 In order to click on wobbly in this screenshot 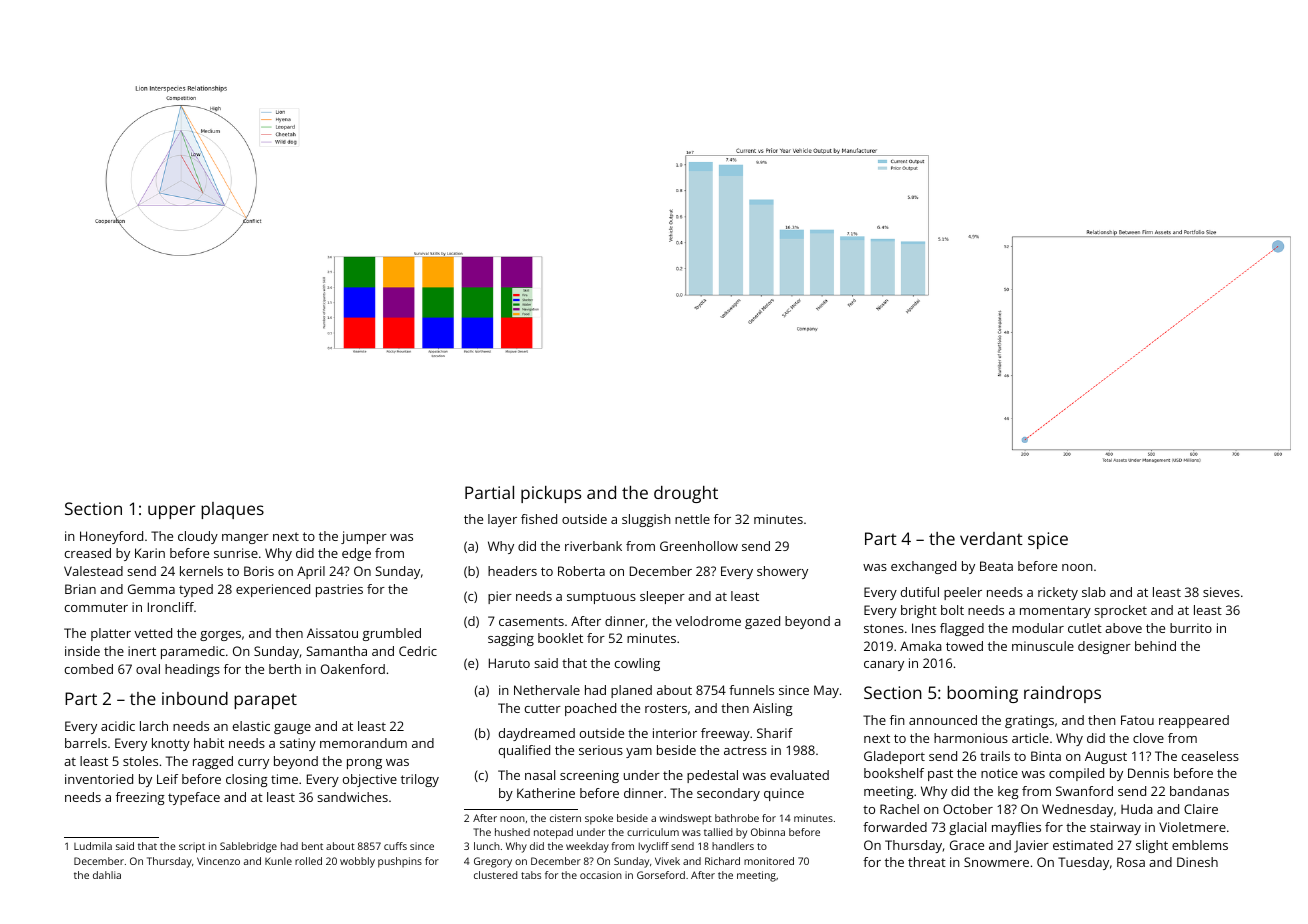, I will do `click(357, 862)`.
